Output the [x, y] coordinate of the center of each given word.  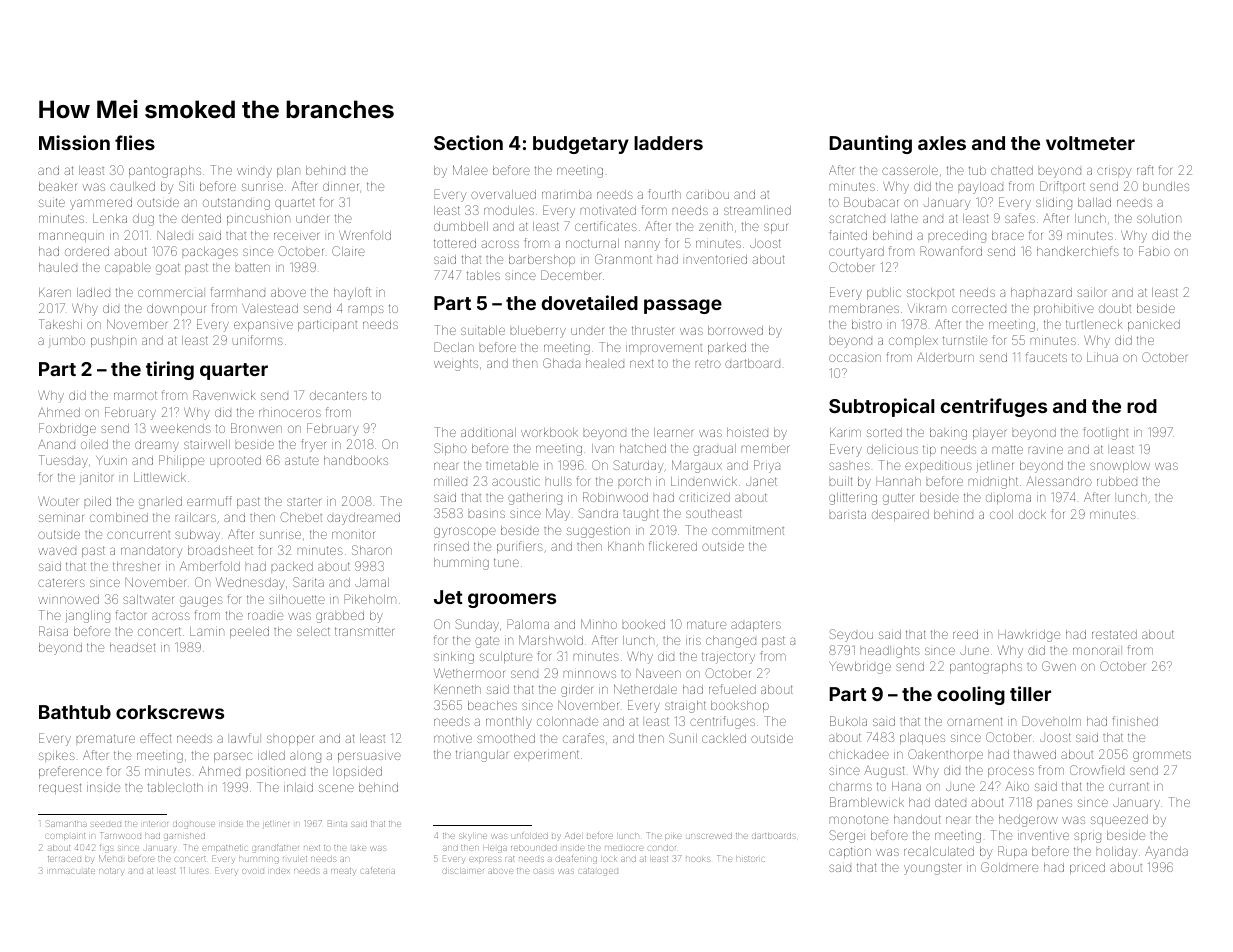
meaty [343, 872]
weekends [181, 428]
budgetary [581, 145]
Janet [761, 481]
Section [468, 142]
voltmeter [1090, 143]
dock [1032, 514]
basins [487, 514]
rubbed [1117, 481]
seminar [62, 518]
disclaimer [463, 871]
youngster [933, 869]
